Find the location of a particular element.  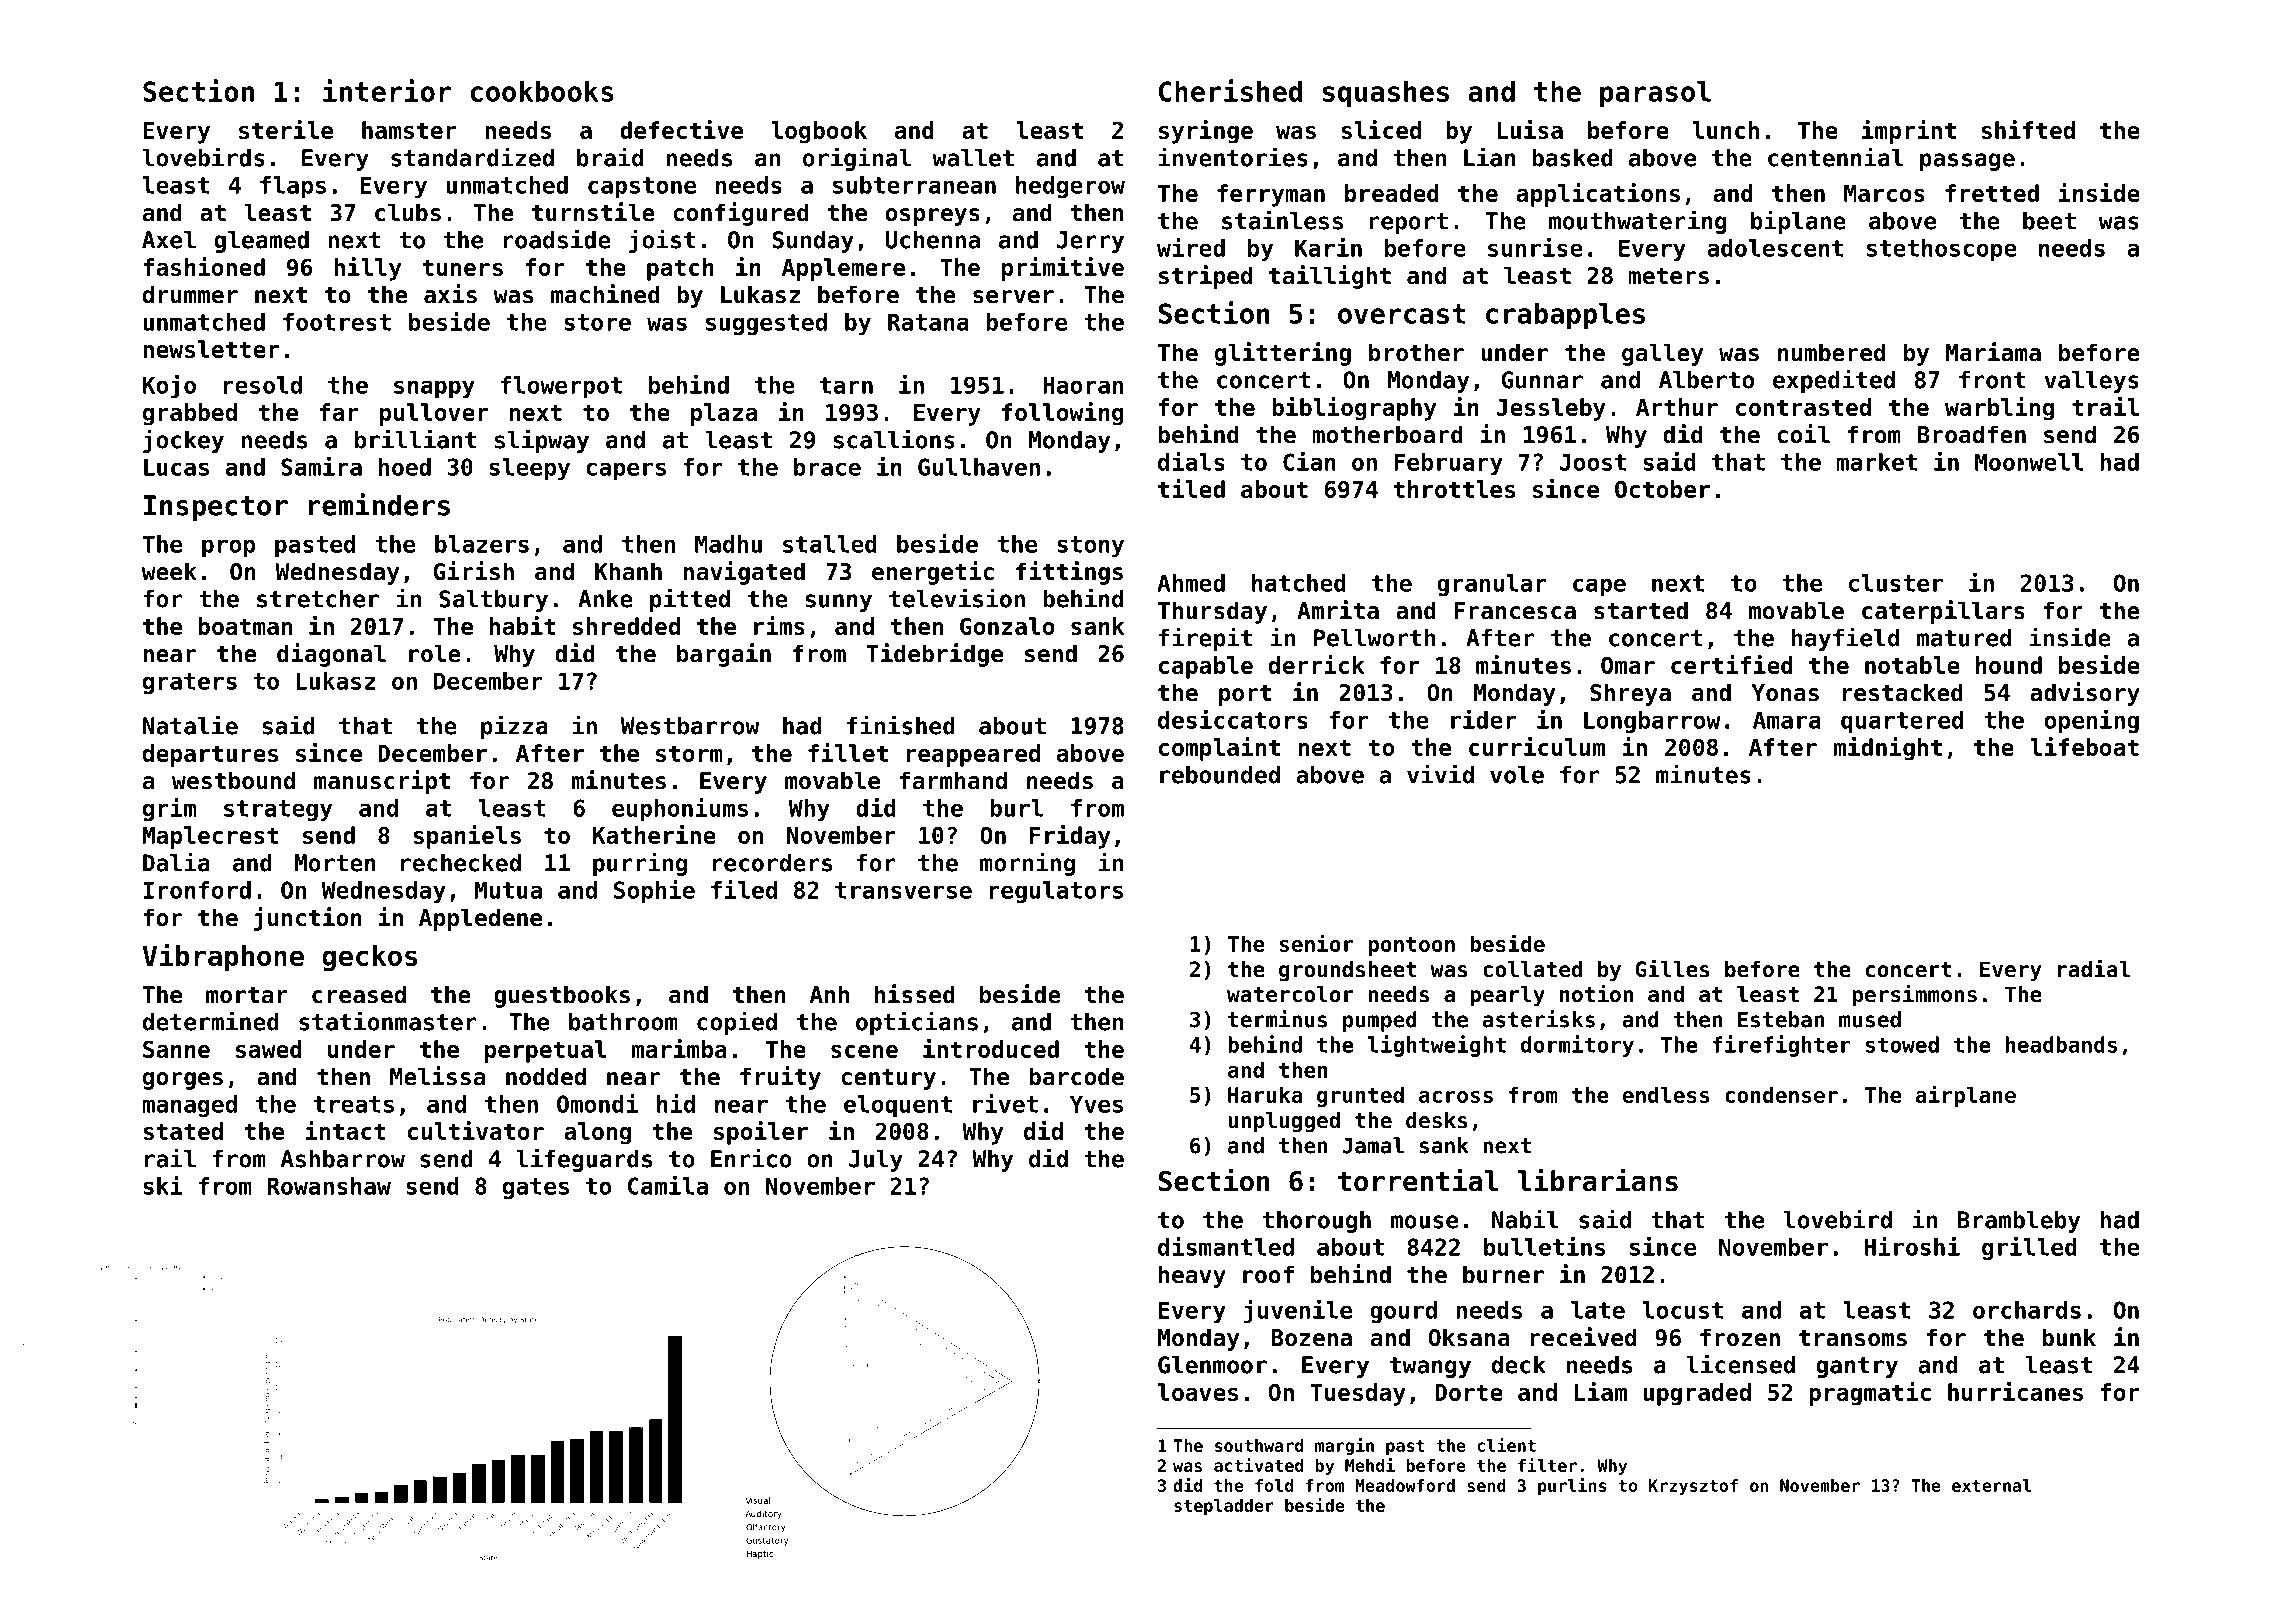

finished is located at coordinates (901, 725).
